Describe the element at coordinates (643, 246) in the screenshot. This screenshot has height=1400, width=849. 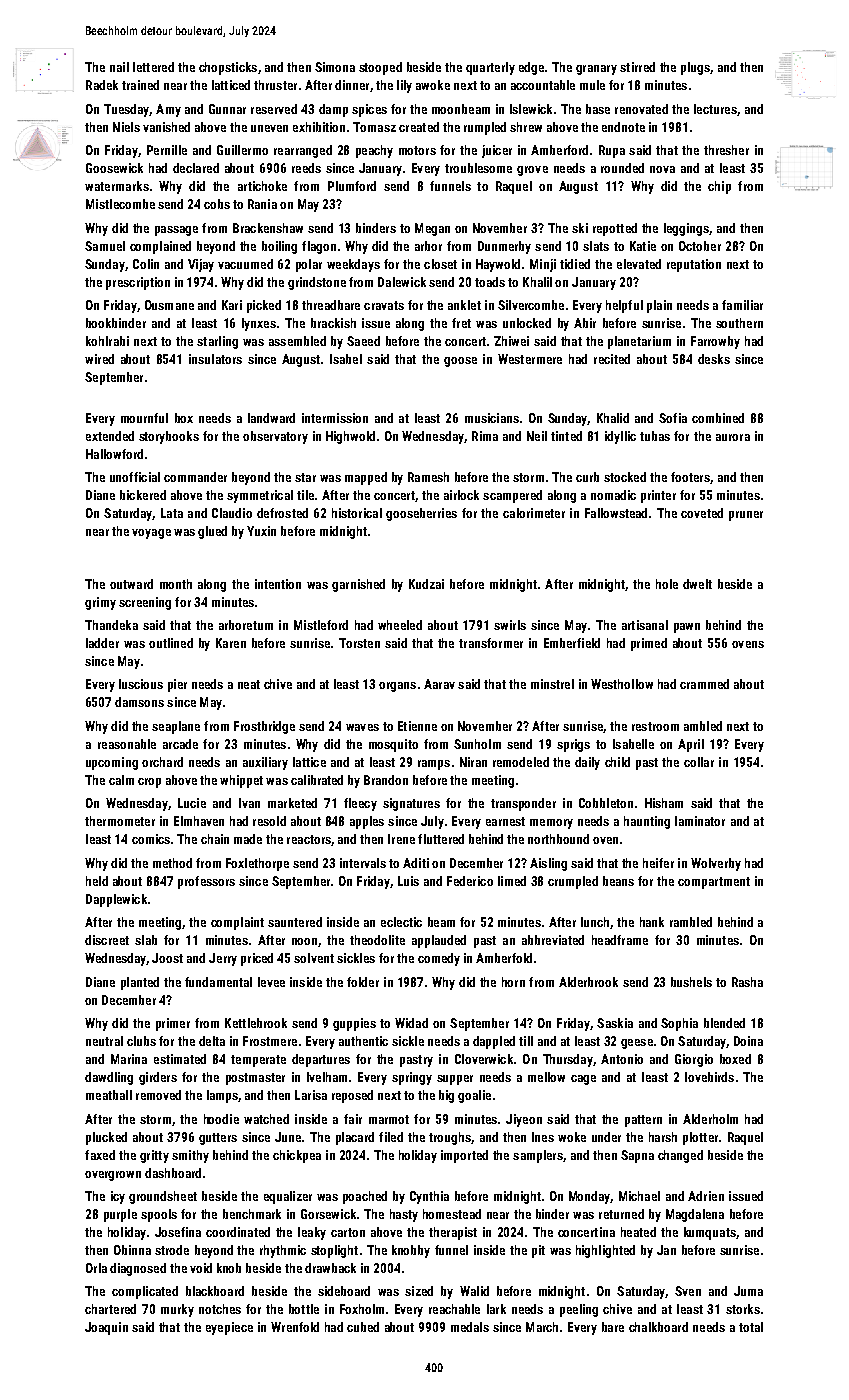
I see `Katie` at that location.
